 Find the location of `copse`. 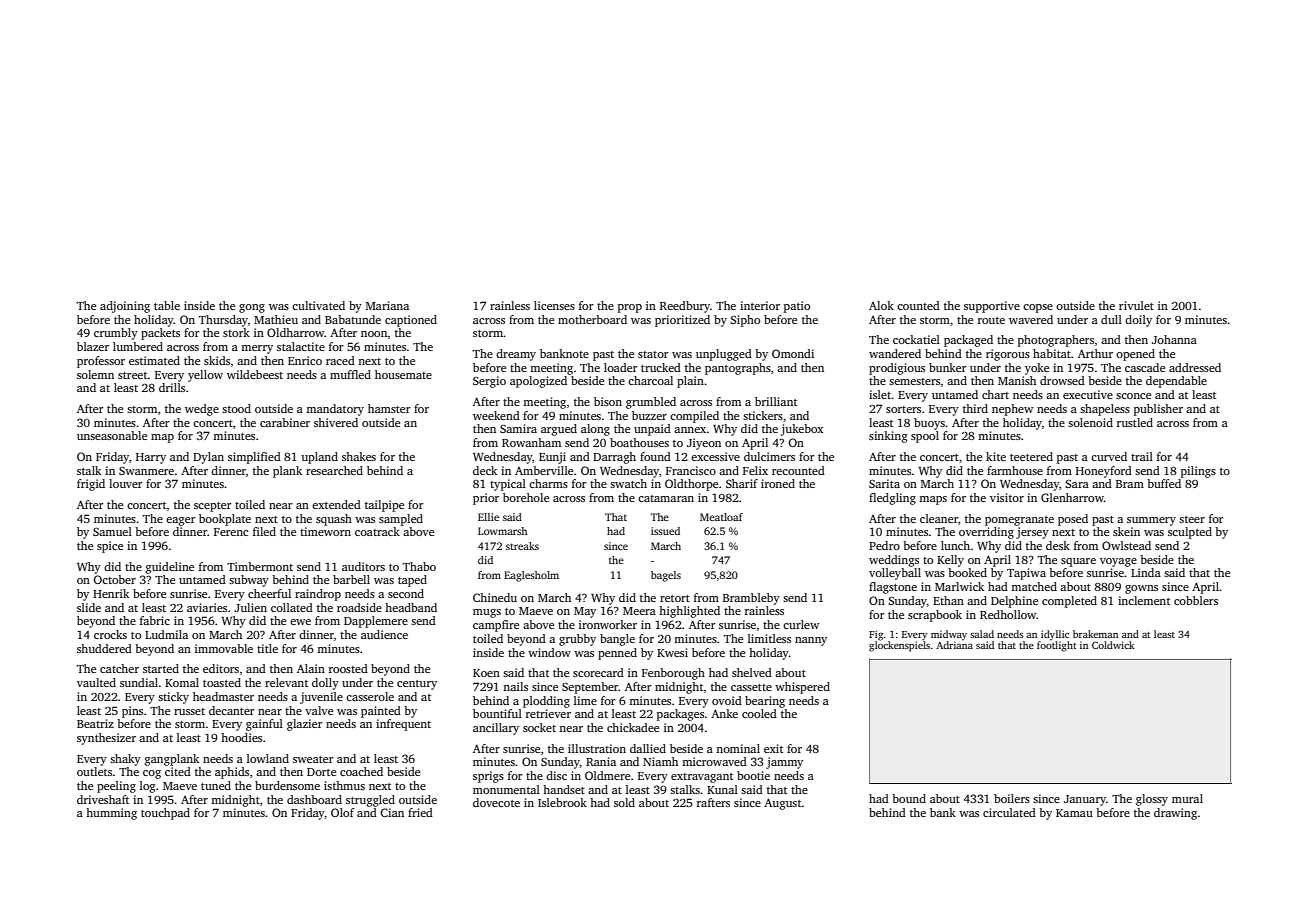

copse is located at coordinates (1038, 308).
